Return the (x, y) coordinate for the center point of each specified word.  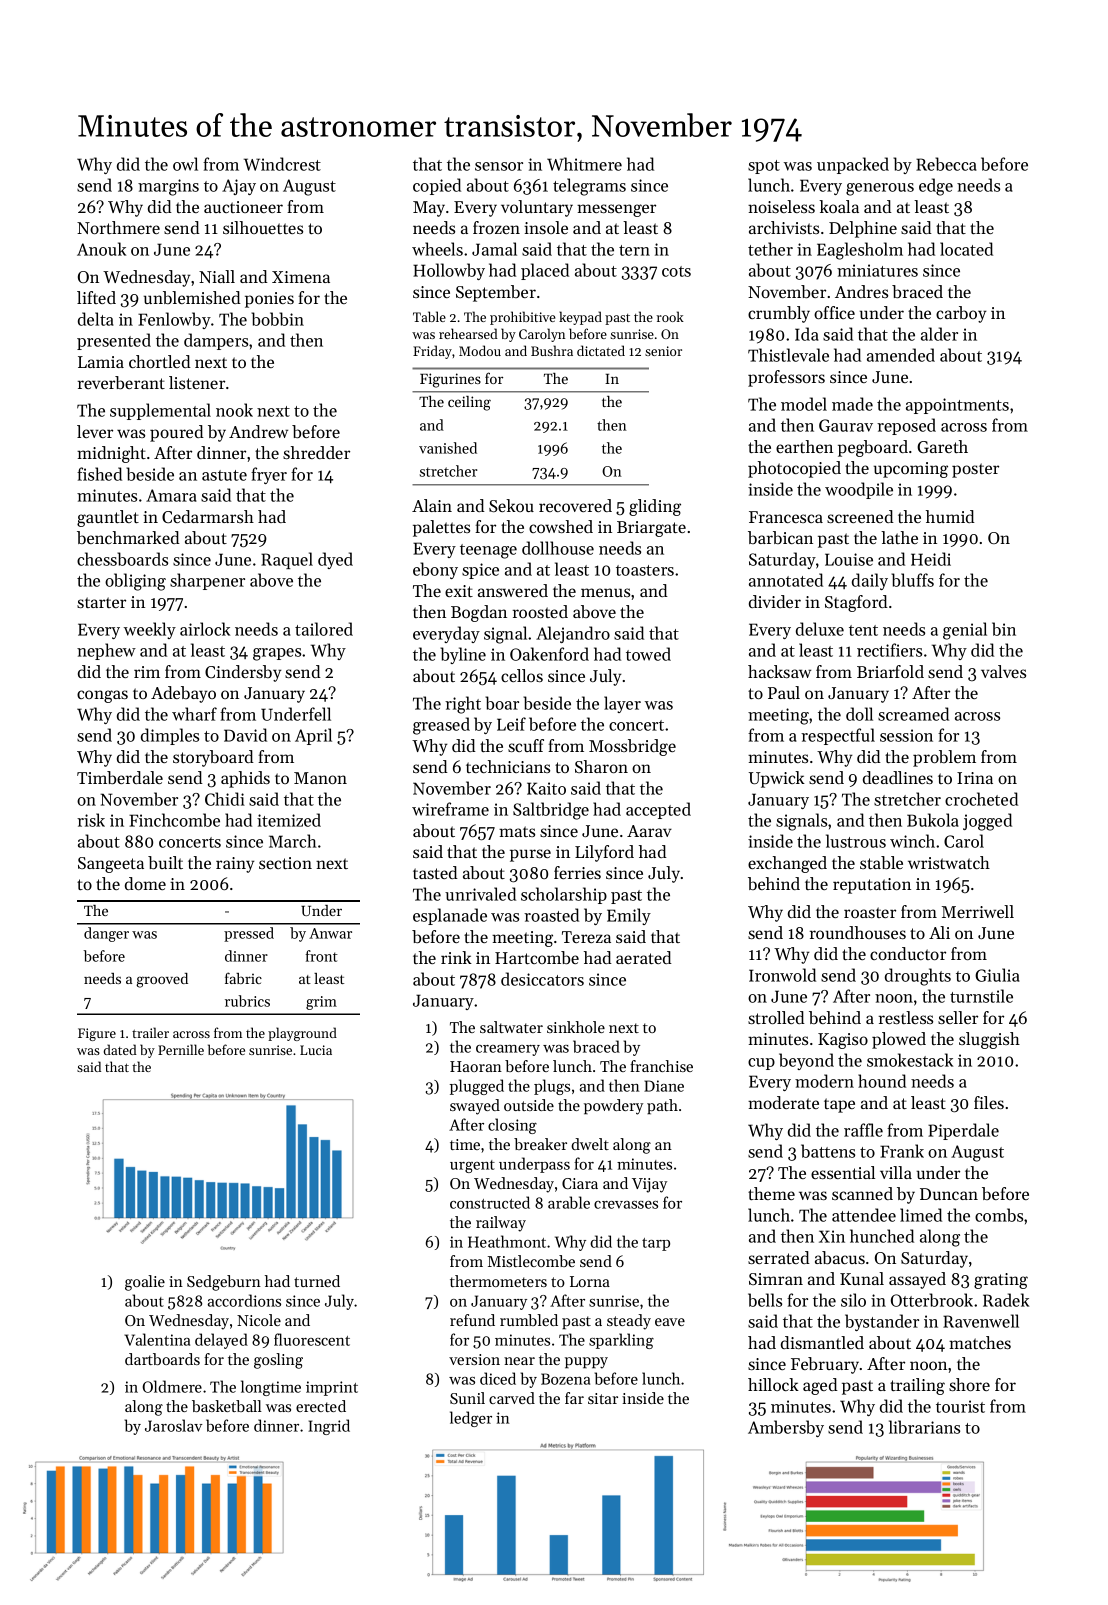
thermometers (498, 1281)
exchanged (787, 864)
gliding (655, 507)
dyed (335, 560)
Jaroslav (174, 1425)
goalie (145, 1283)
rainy (235, 865)
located (966, 249)
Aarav (649, 831)
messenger (616, 210)
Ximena (301, 277)
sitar (603, 1398)
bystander (882, 1322)
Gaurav (846, 425)
